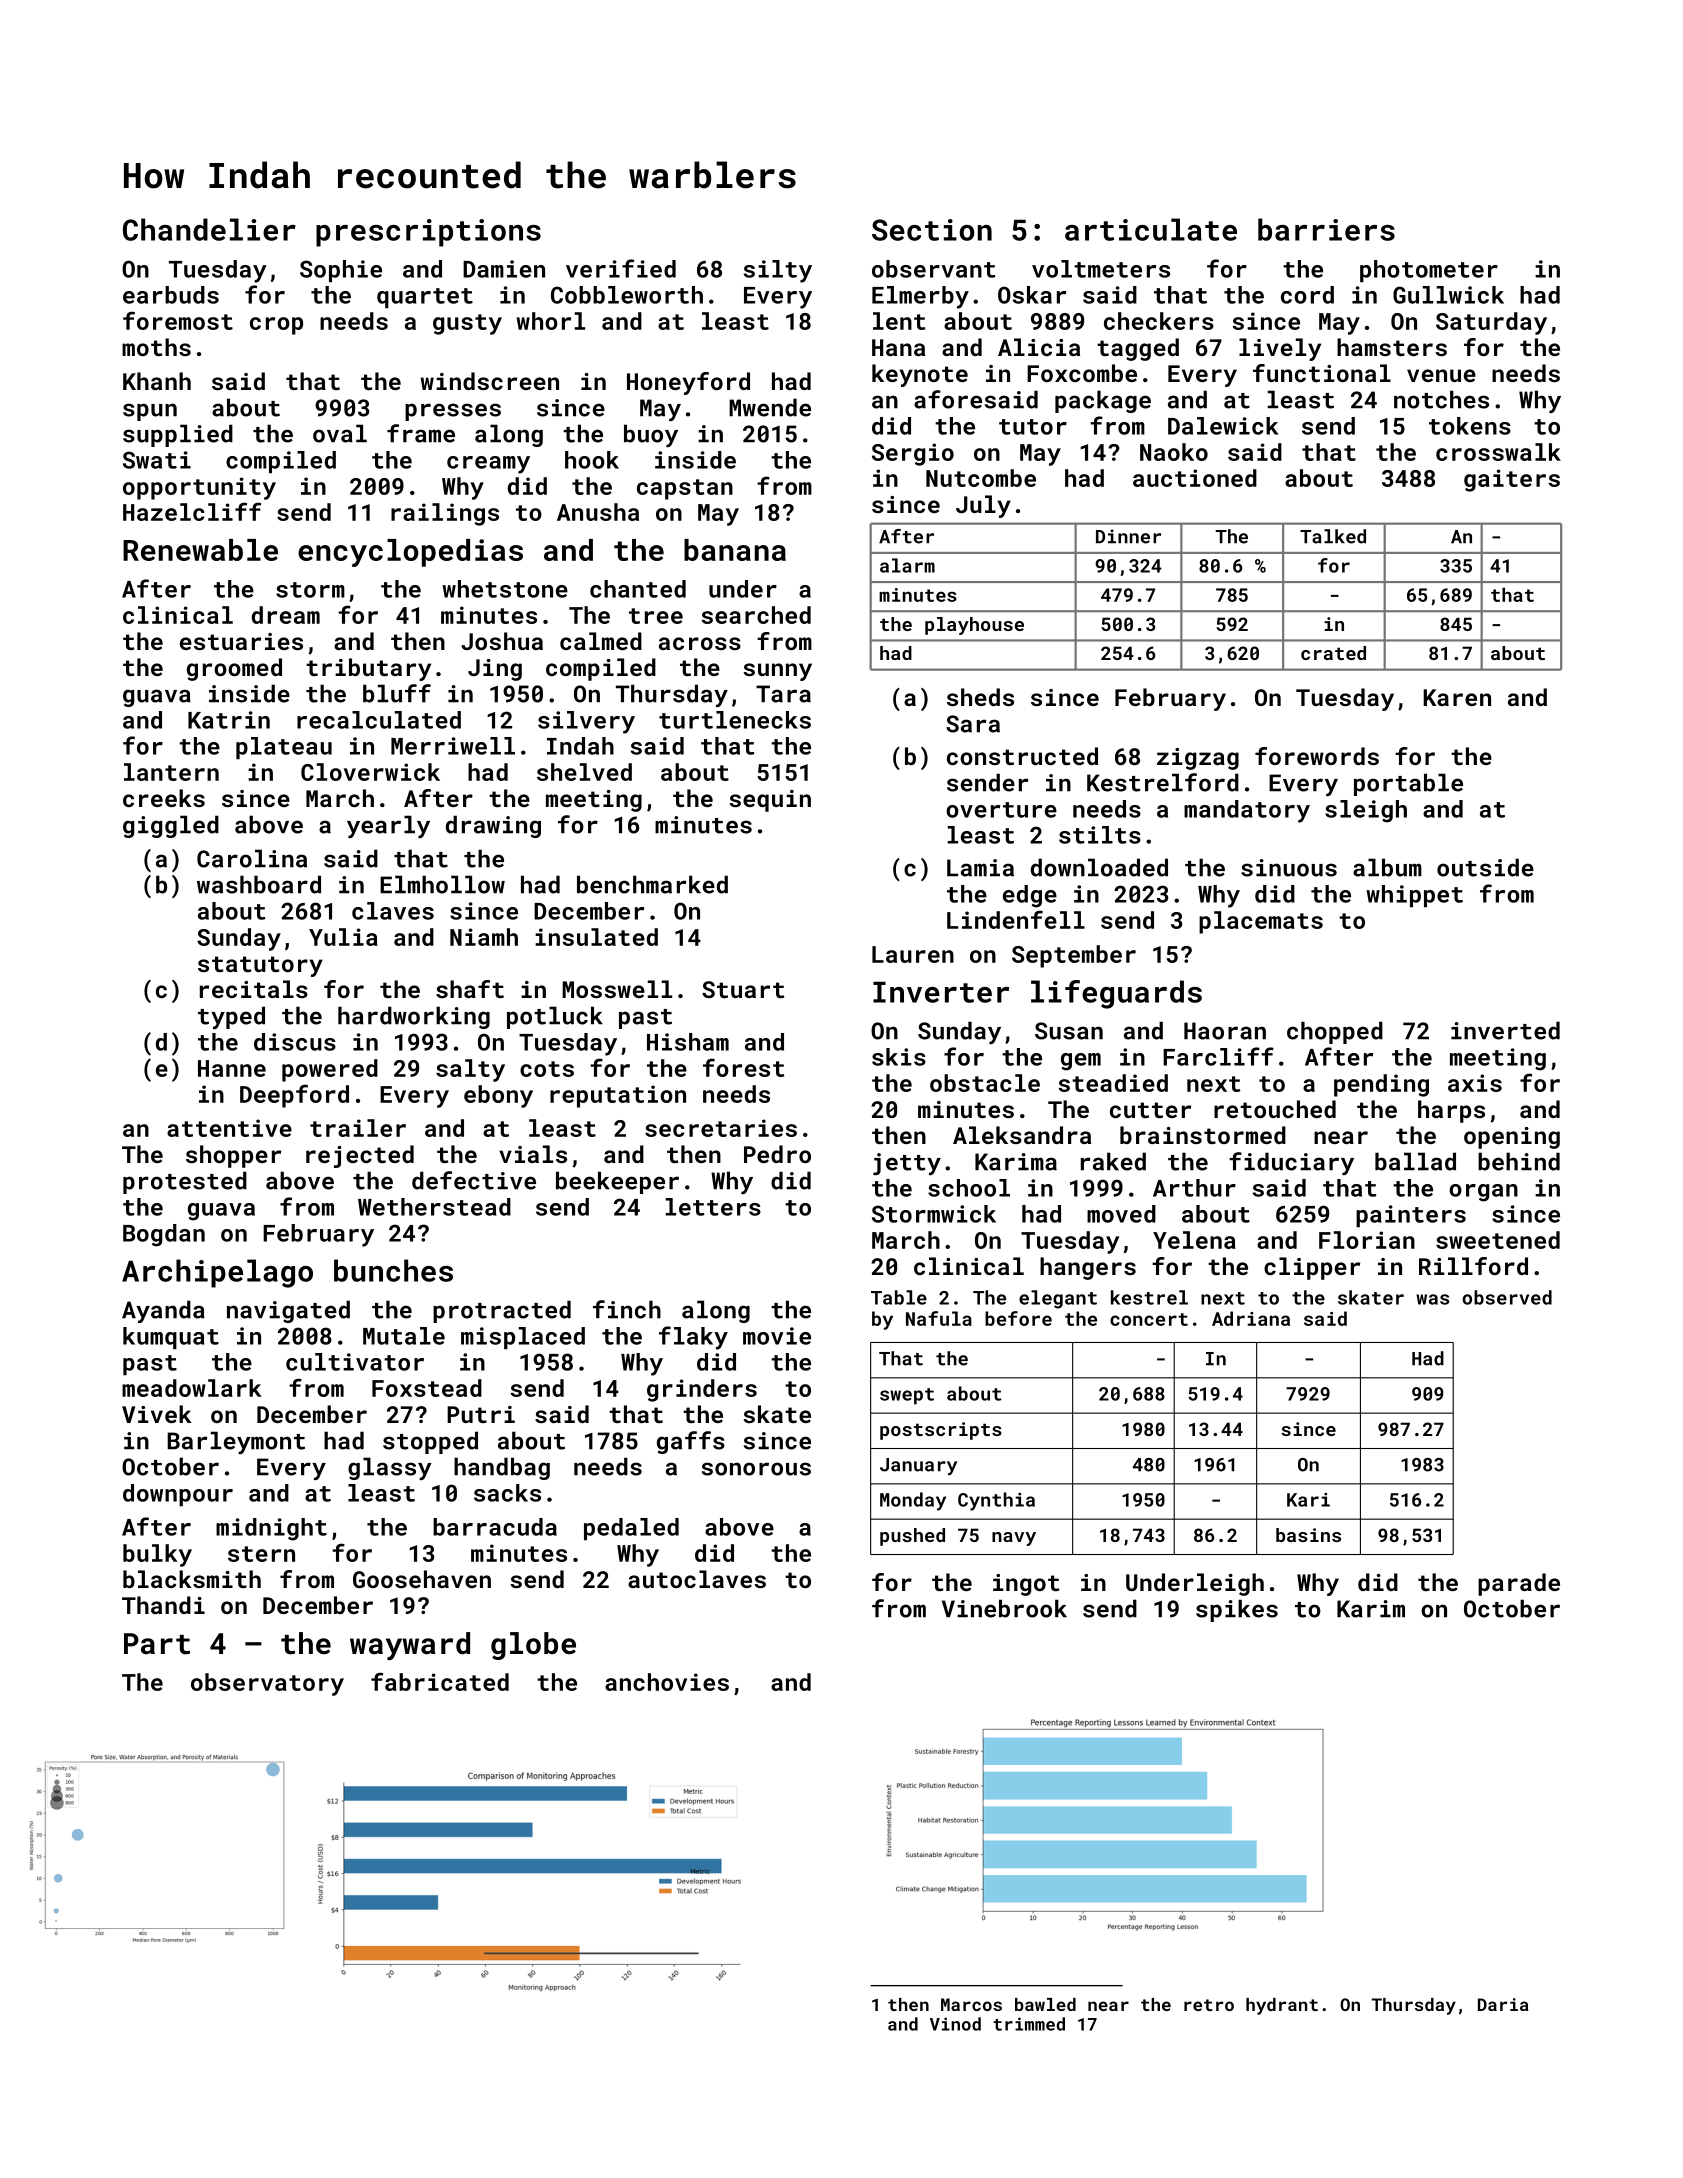 The height and width of the image is (2178, 1683). I want to click on alarm, so click(907, 565).
